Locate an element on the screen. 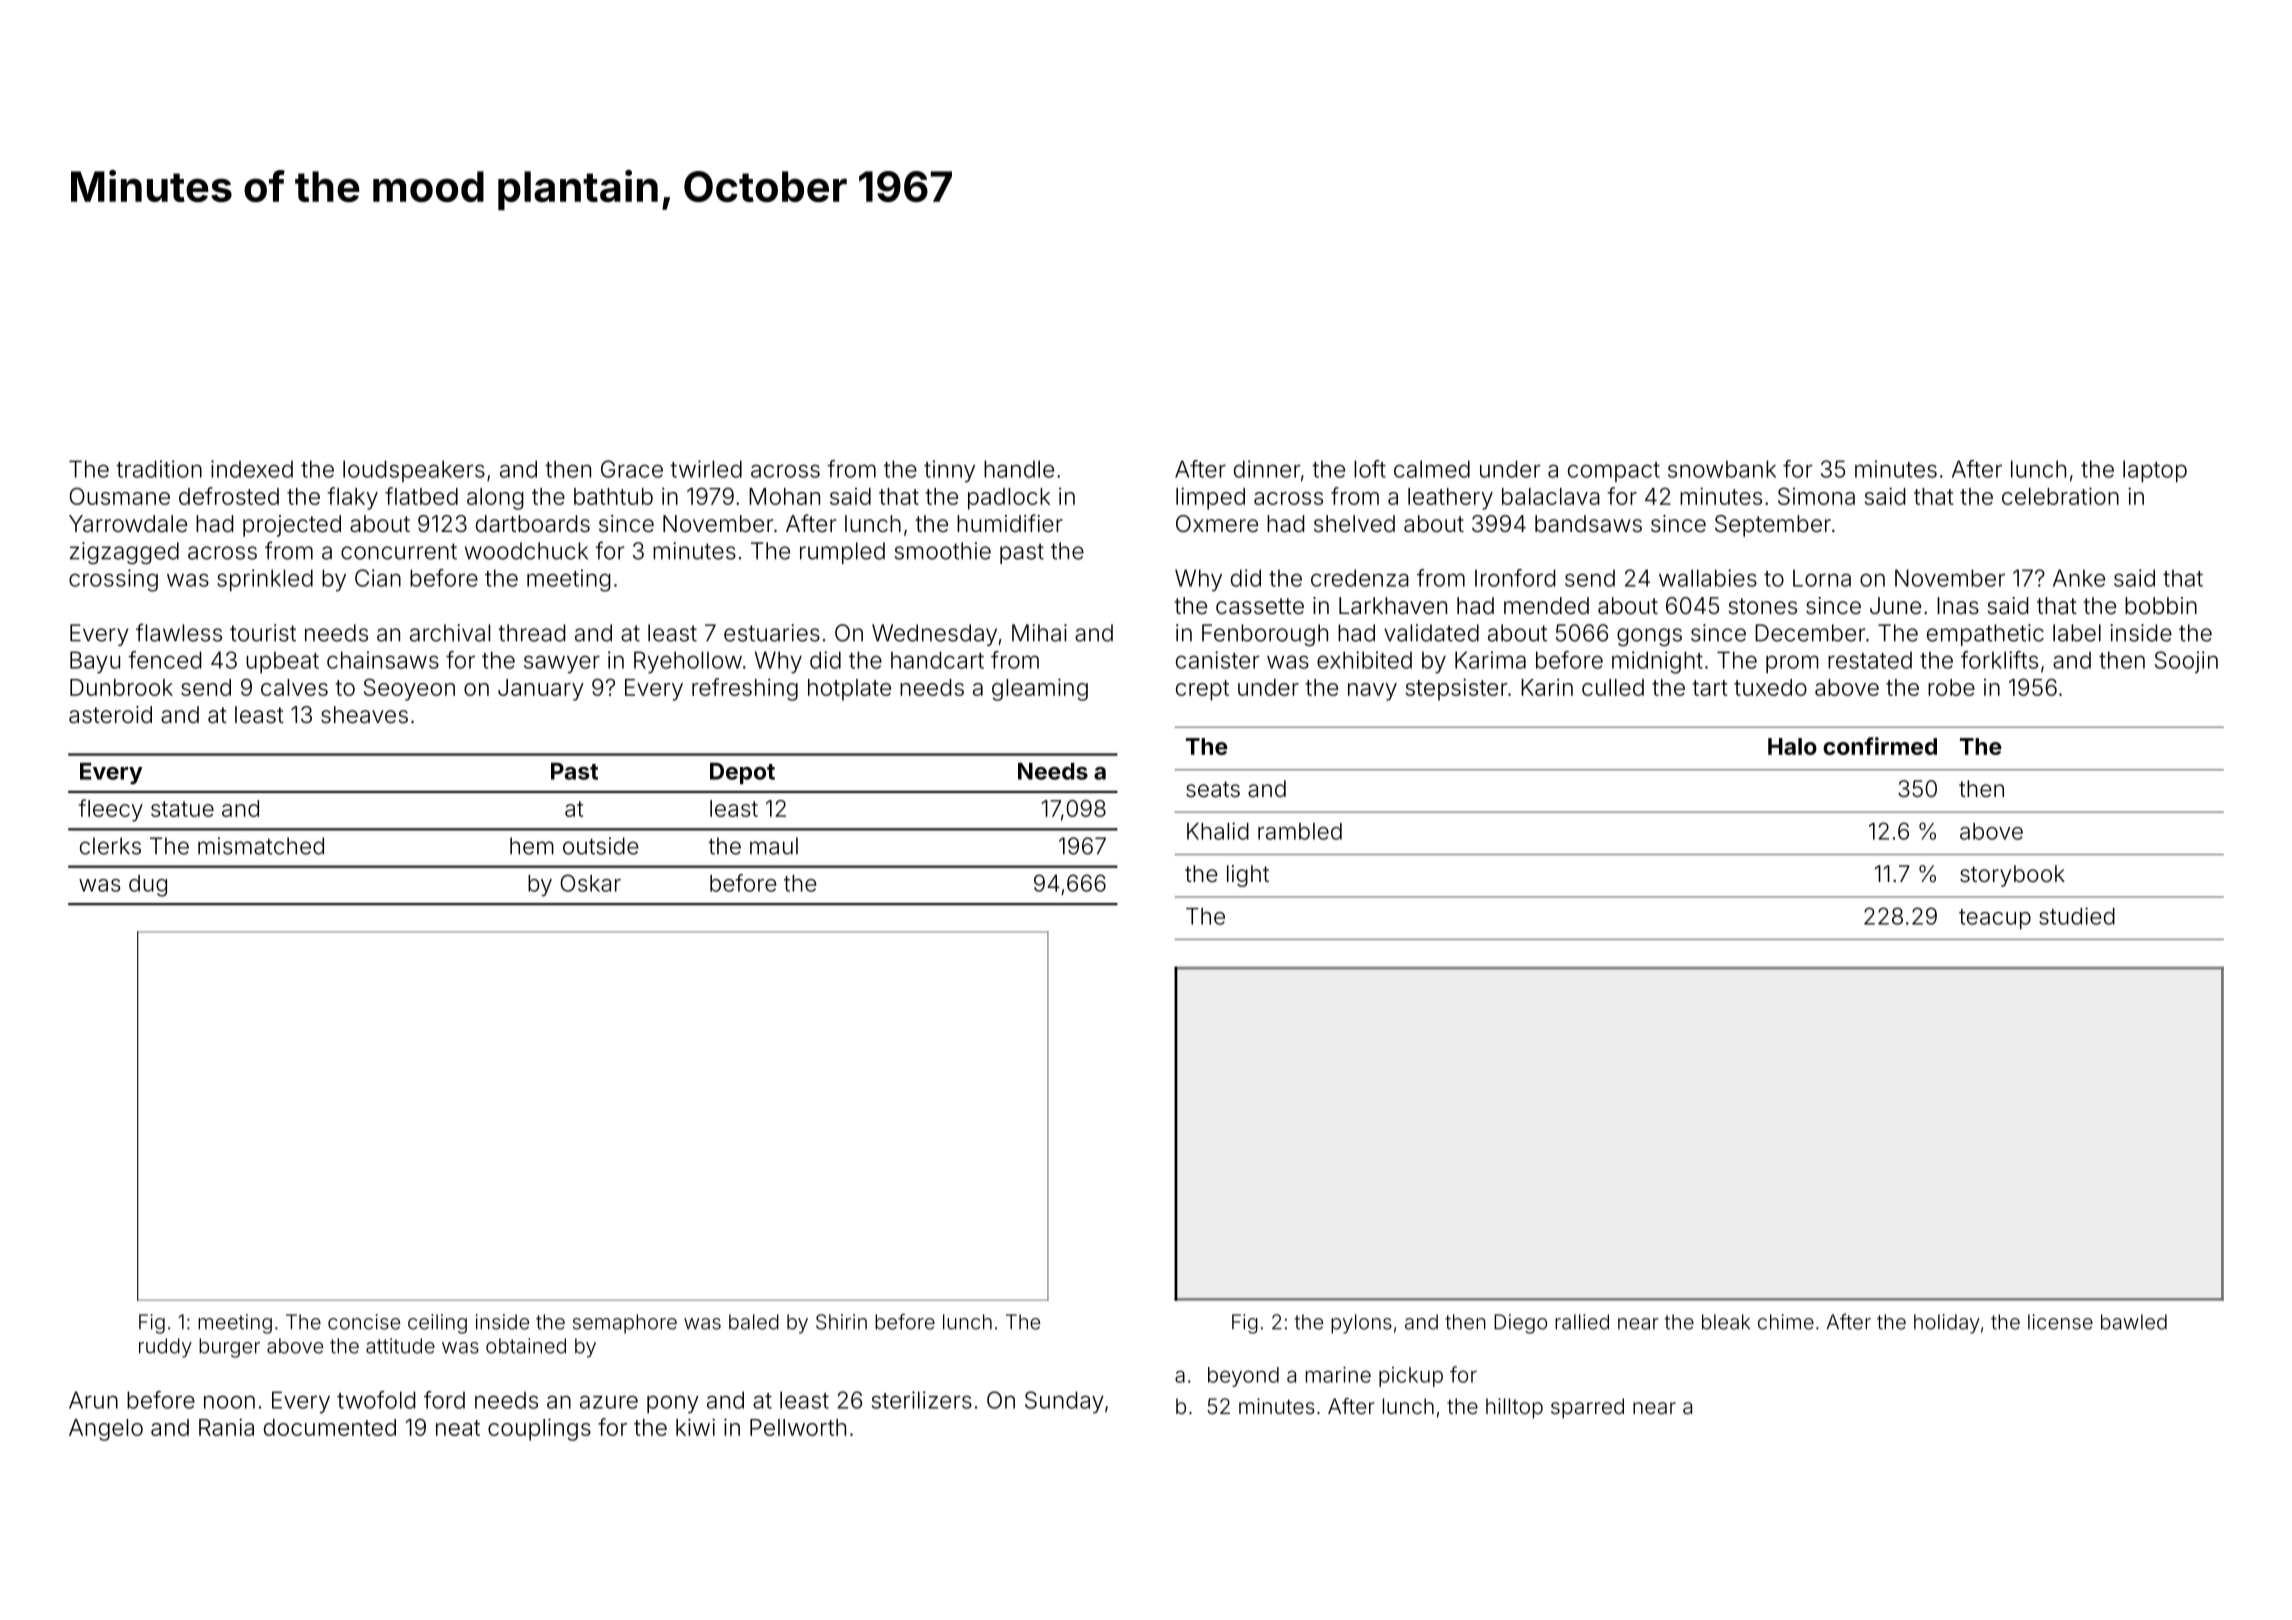 This screenshot has width=2292, height=1620. celebration is located at coordinates (2060, 496).
